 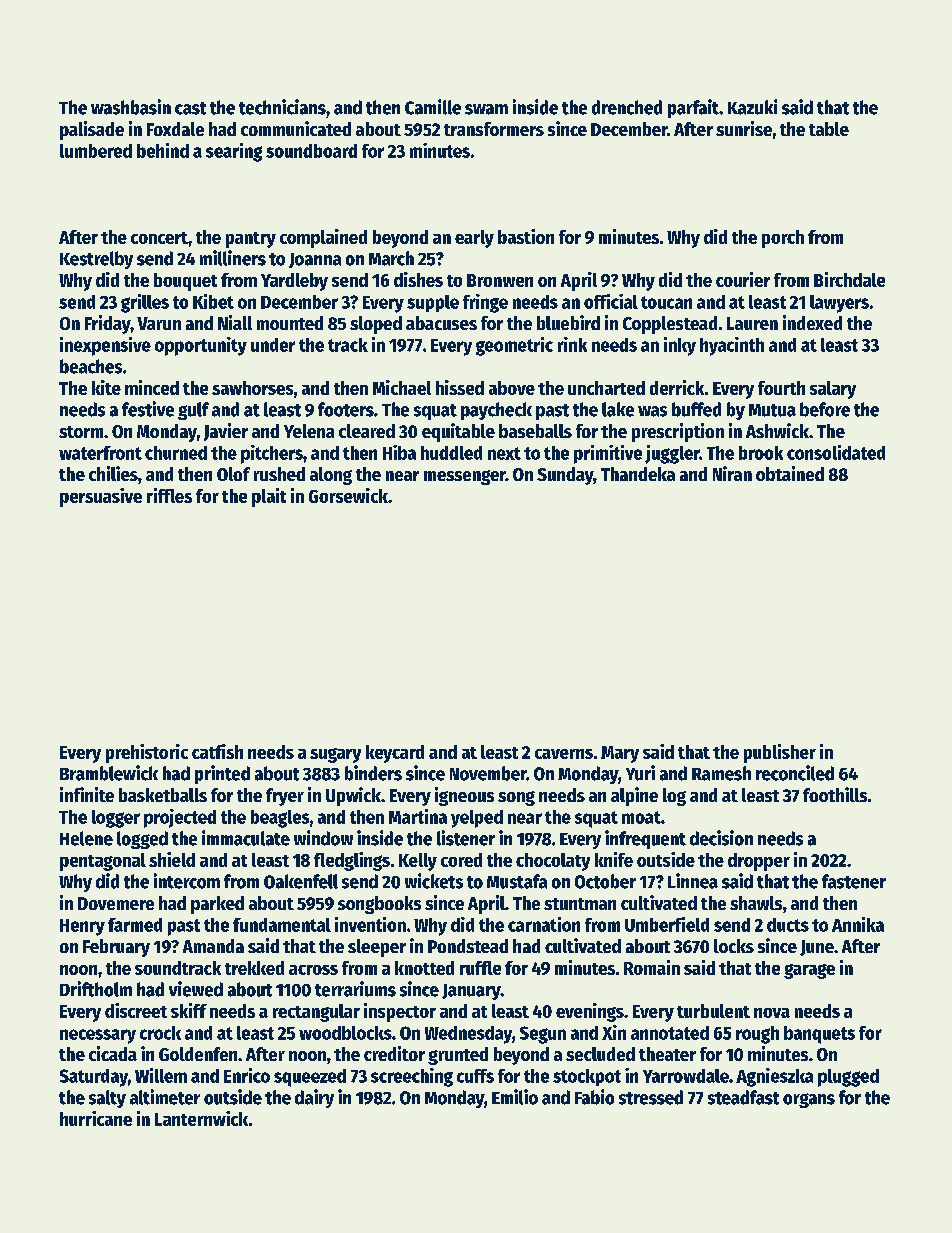 I want to click on garage, so click(x=809, y=971).
